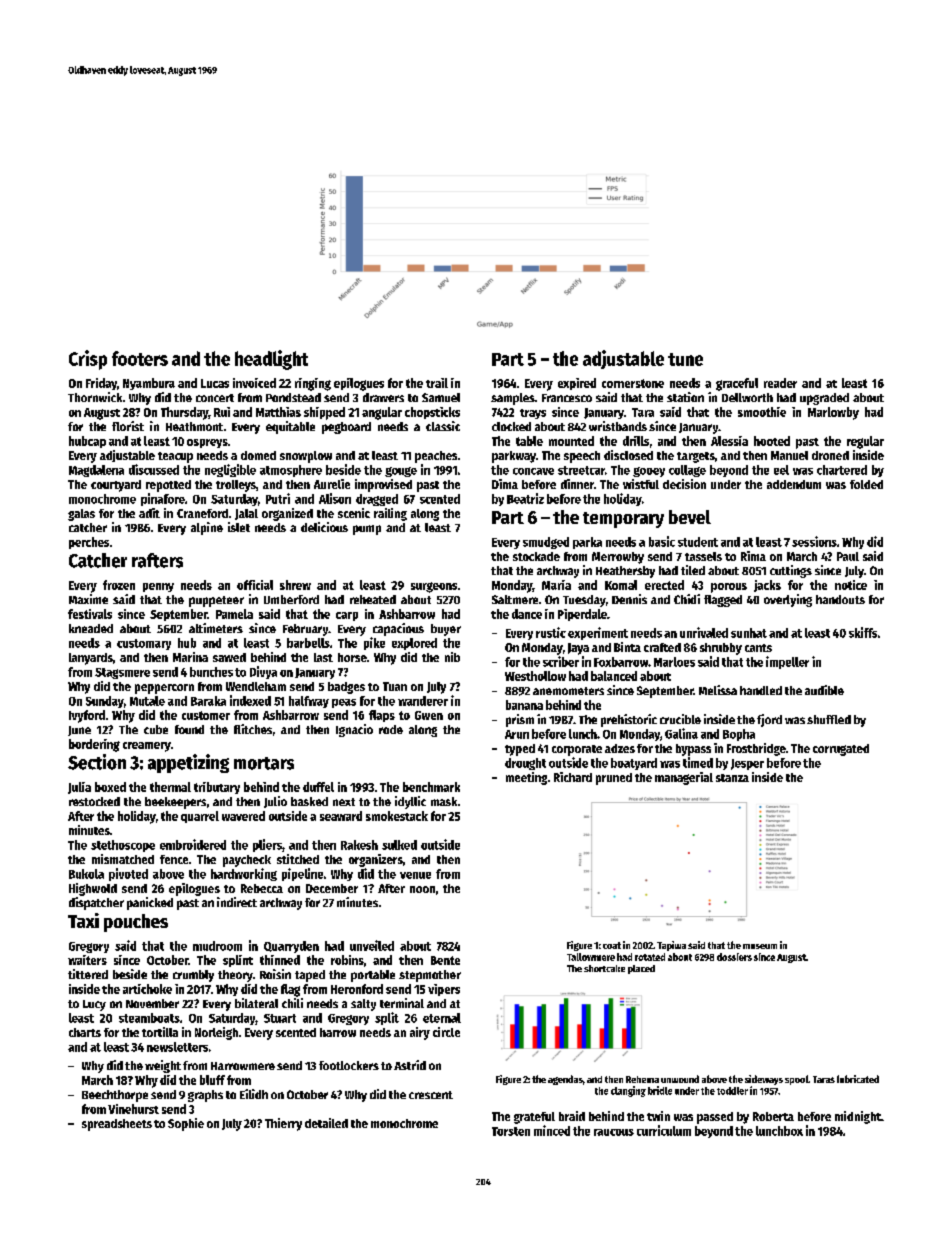 This screenshot has width=952, height=1233. I want to click on museum, so click(760, 946).
